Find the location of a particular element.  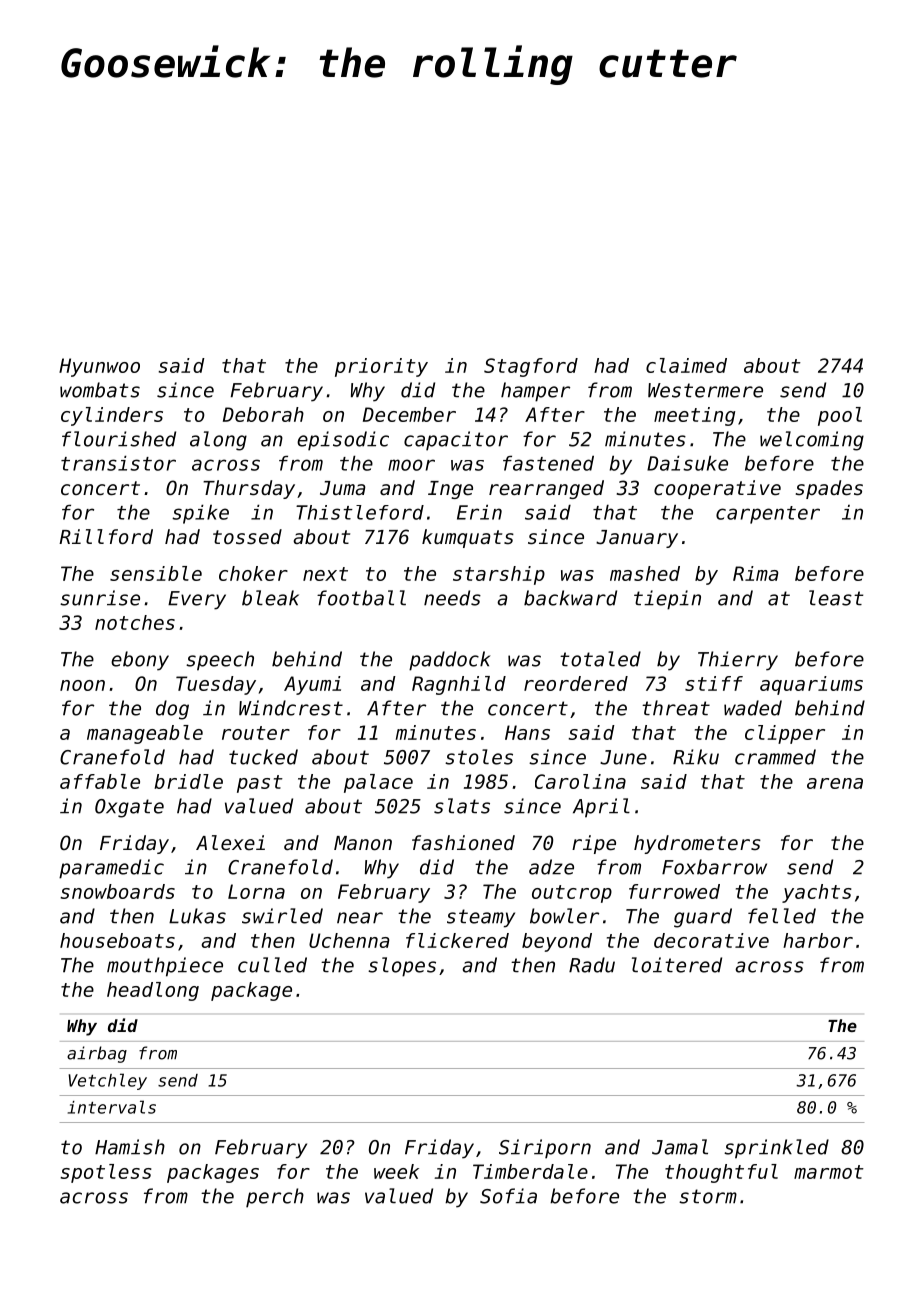

December is located at coordinates (409, 414).
